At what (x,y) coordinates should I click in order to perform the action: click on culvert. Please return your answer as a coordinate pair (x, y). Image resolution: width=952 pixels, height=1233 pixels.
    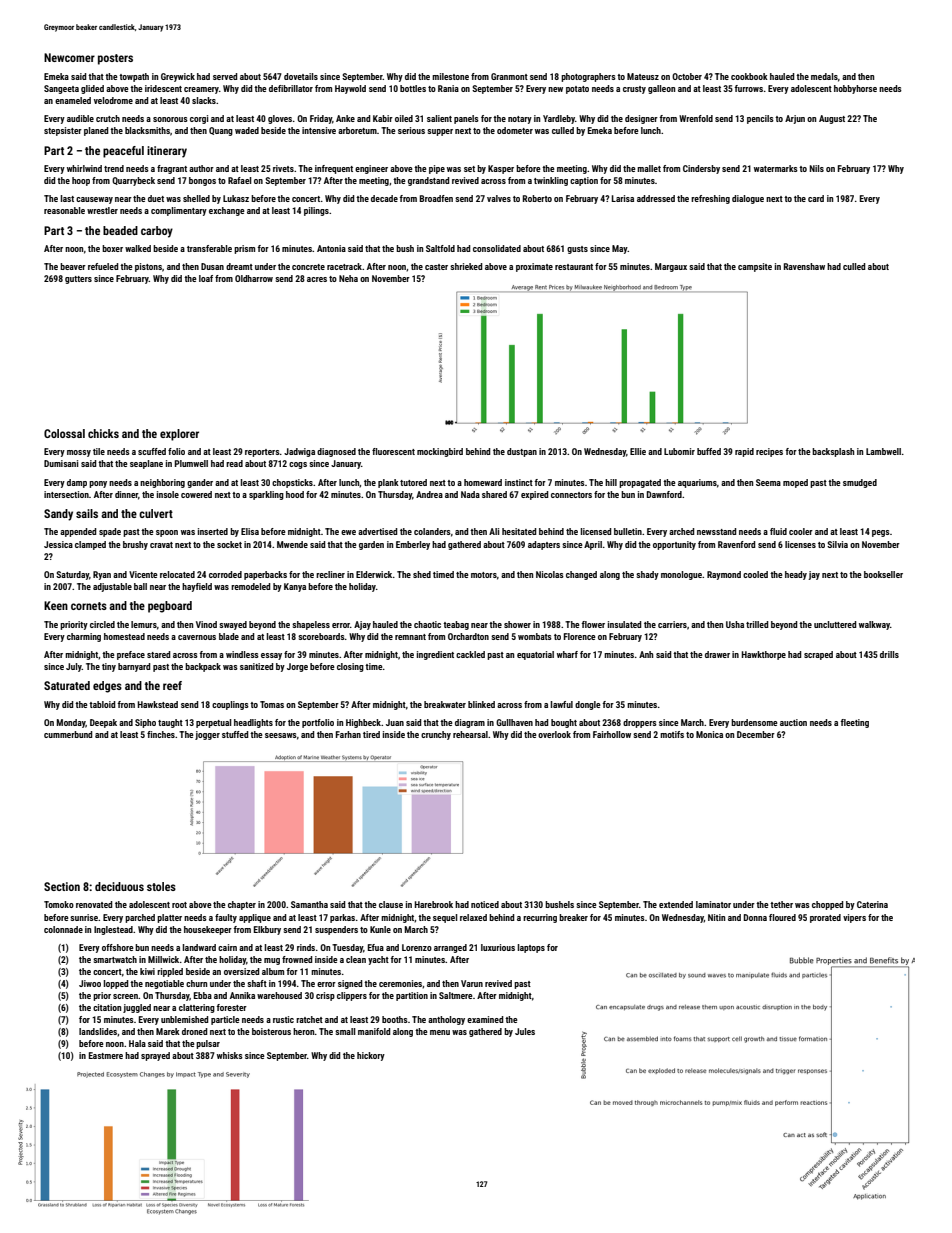
    Looking at the image, I should click on (156, 513).
